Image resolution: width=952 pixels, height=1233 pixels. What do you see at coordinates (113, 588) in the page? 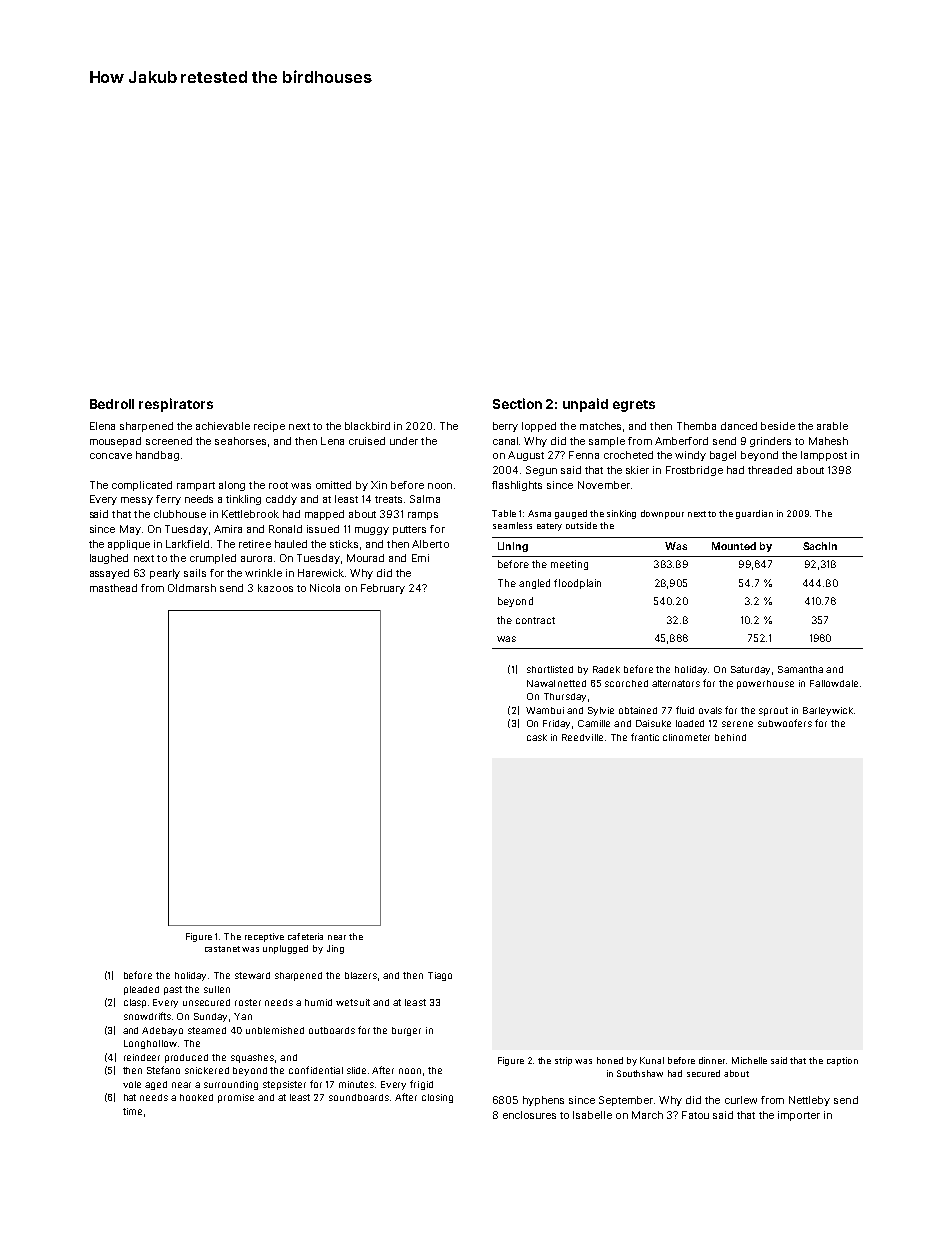
I see `masthead` at bounding box center [113, 588].
